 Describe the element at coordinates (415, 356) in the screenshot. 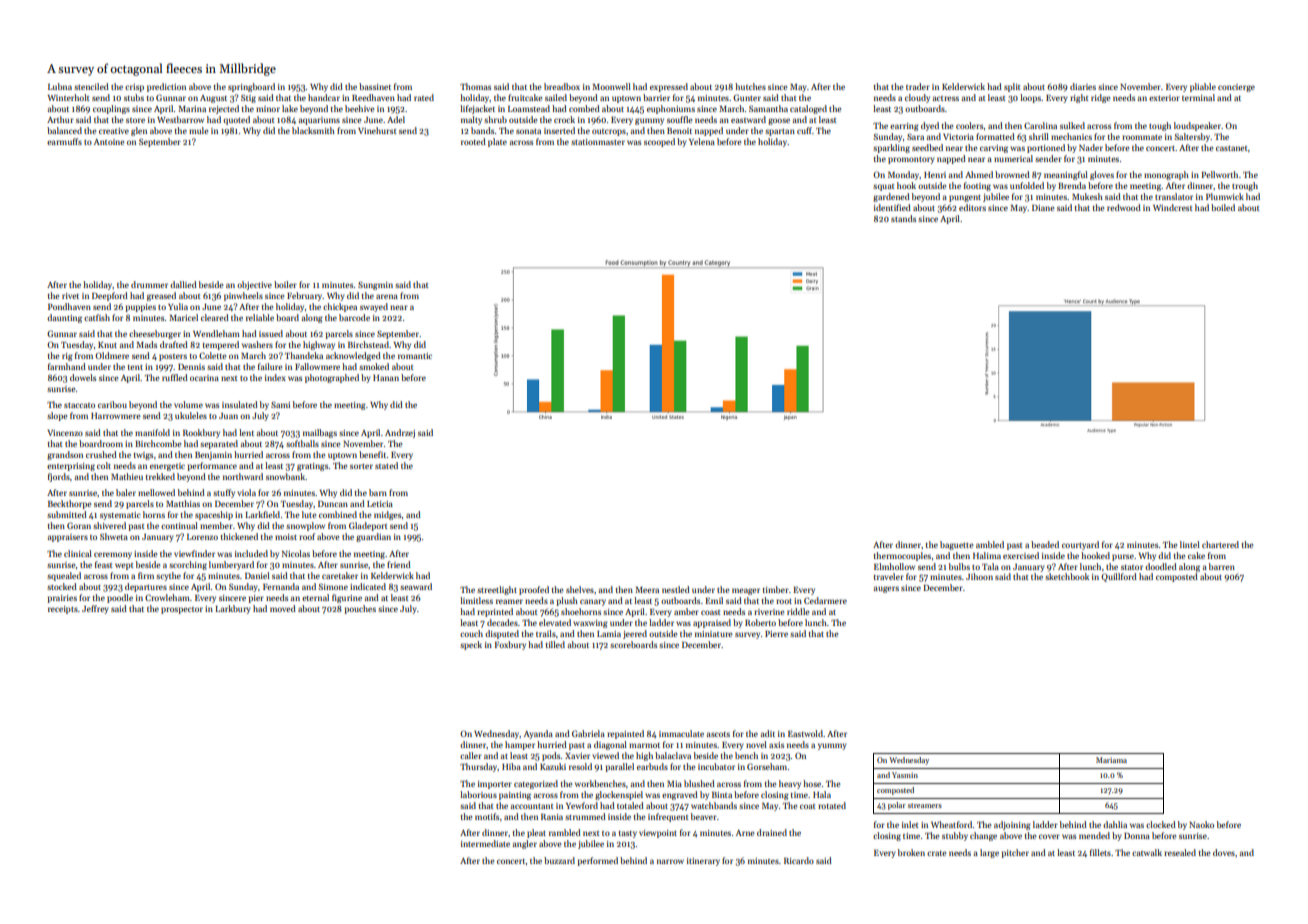

I see `romantic` at that location.
